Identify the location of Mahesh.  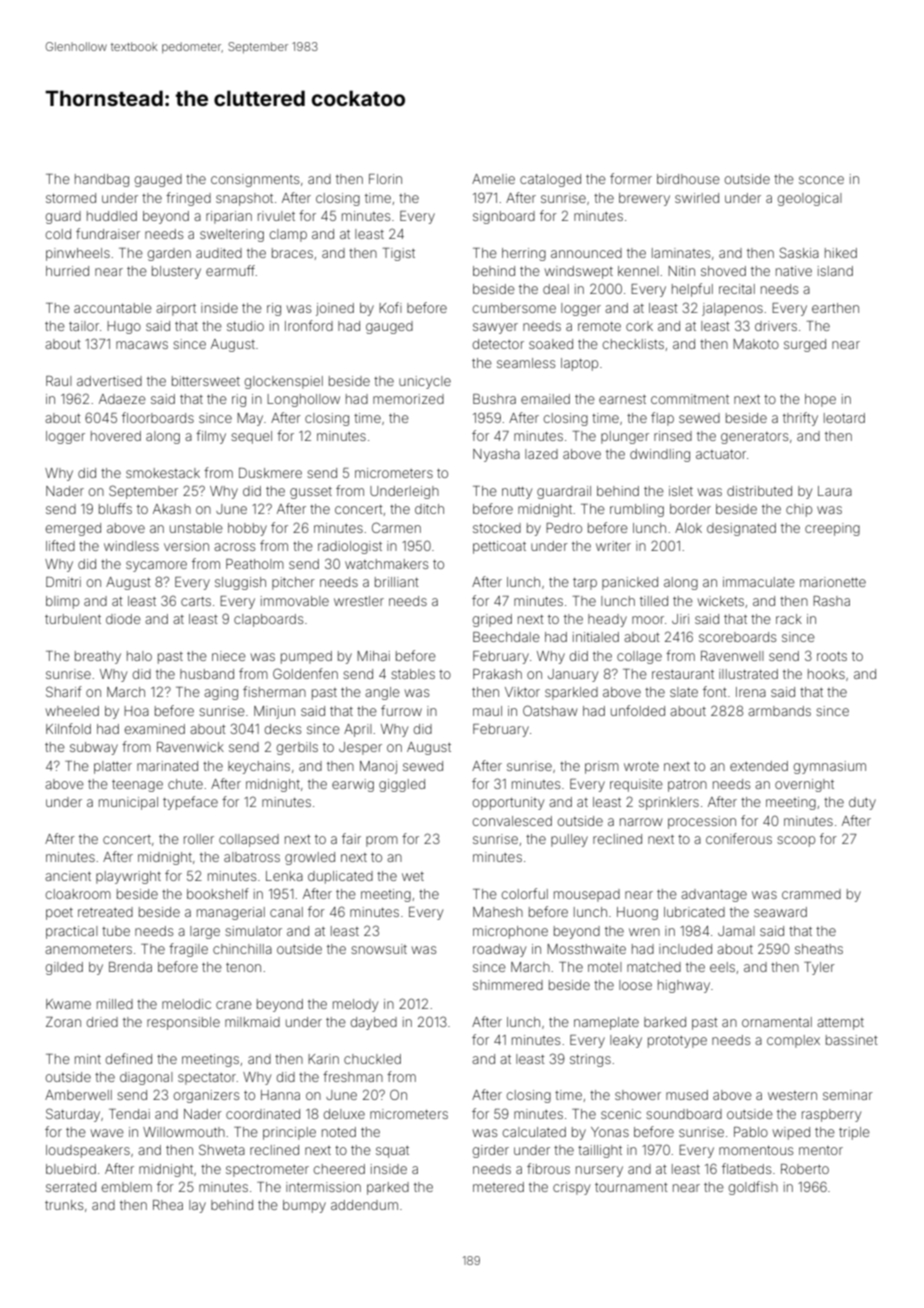
(498, 912).
